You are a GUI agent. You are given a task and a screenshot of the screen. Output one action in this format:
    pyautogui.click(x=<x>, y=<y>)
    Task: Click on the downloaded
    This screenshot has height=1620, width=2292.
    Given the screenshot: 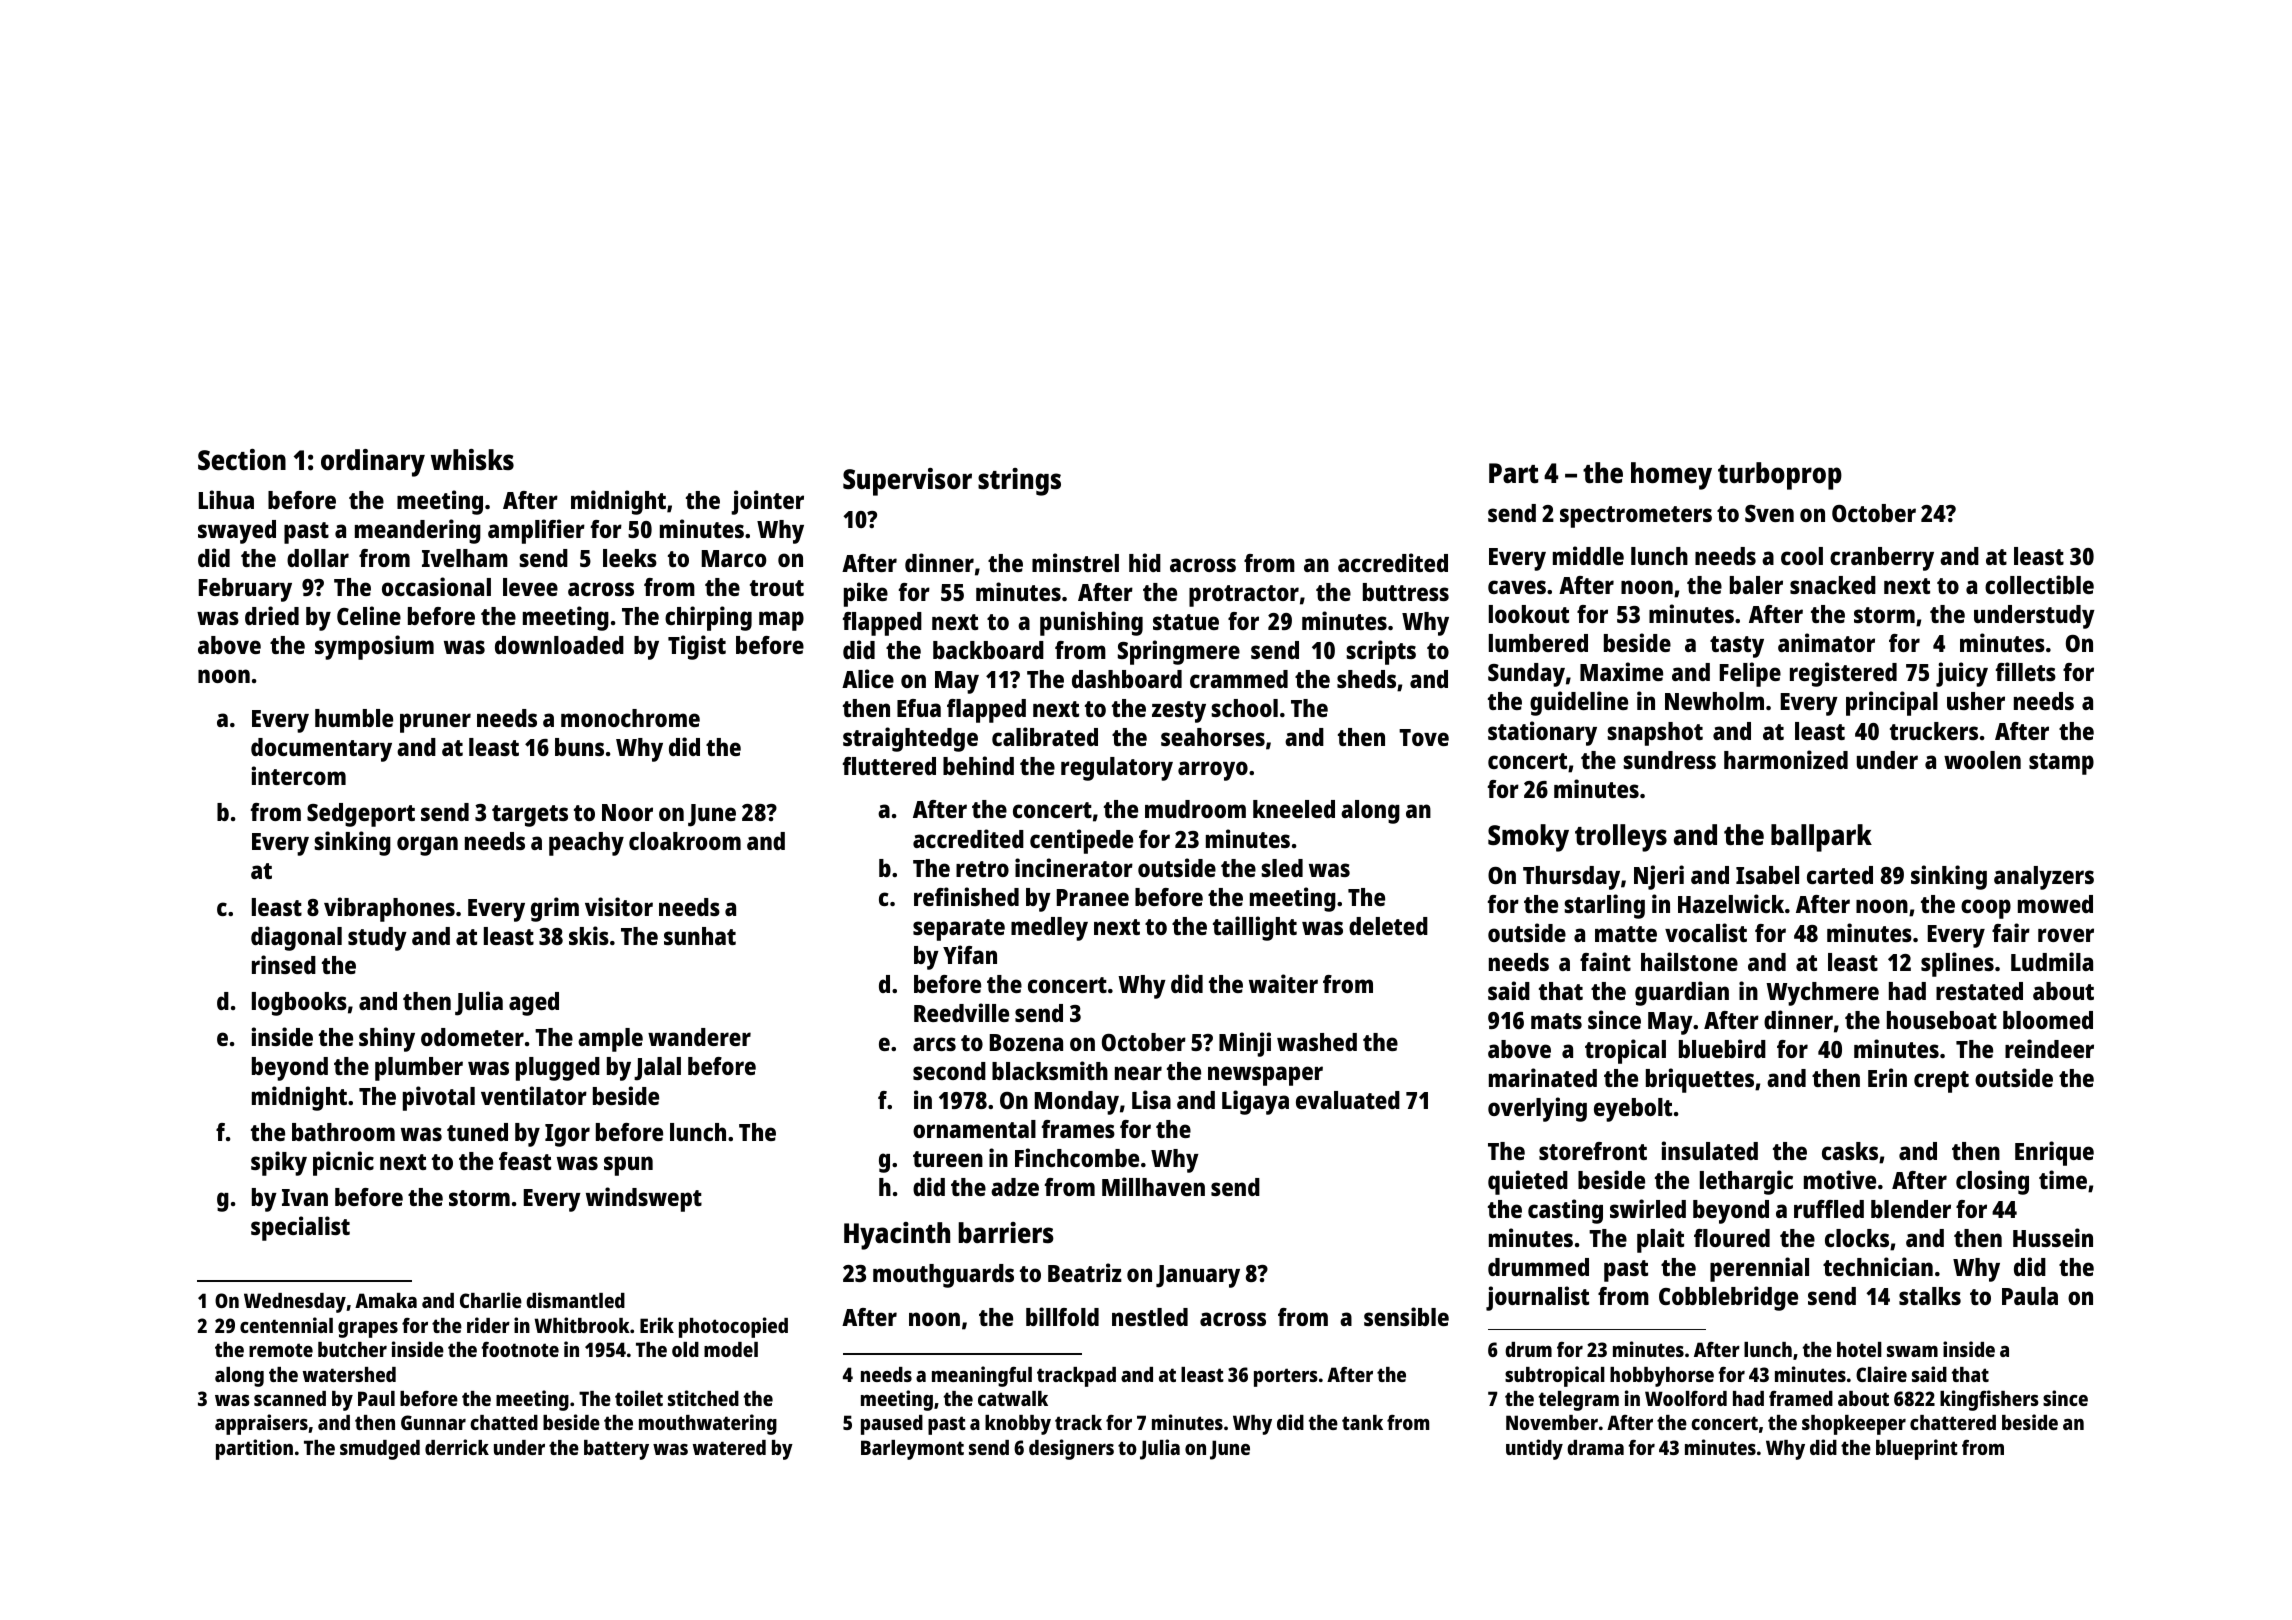 What is the action you would take?
    pyautogui.click(x=559, y=645)
